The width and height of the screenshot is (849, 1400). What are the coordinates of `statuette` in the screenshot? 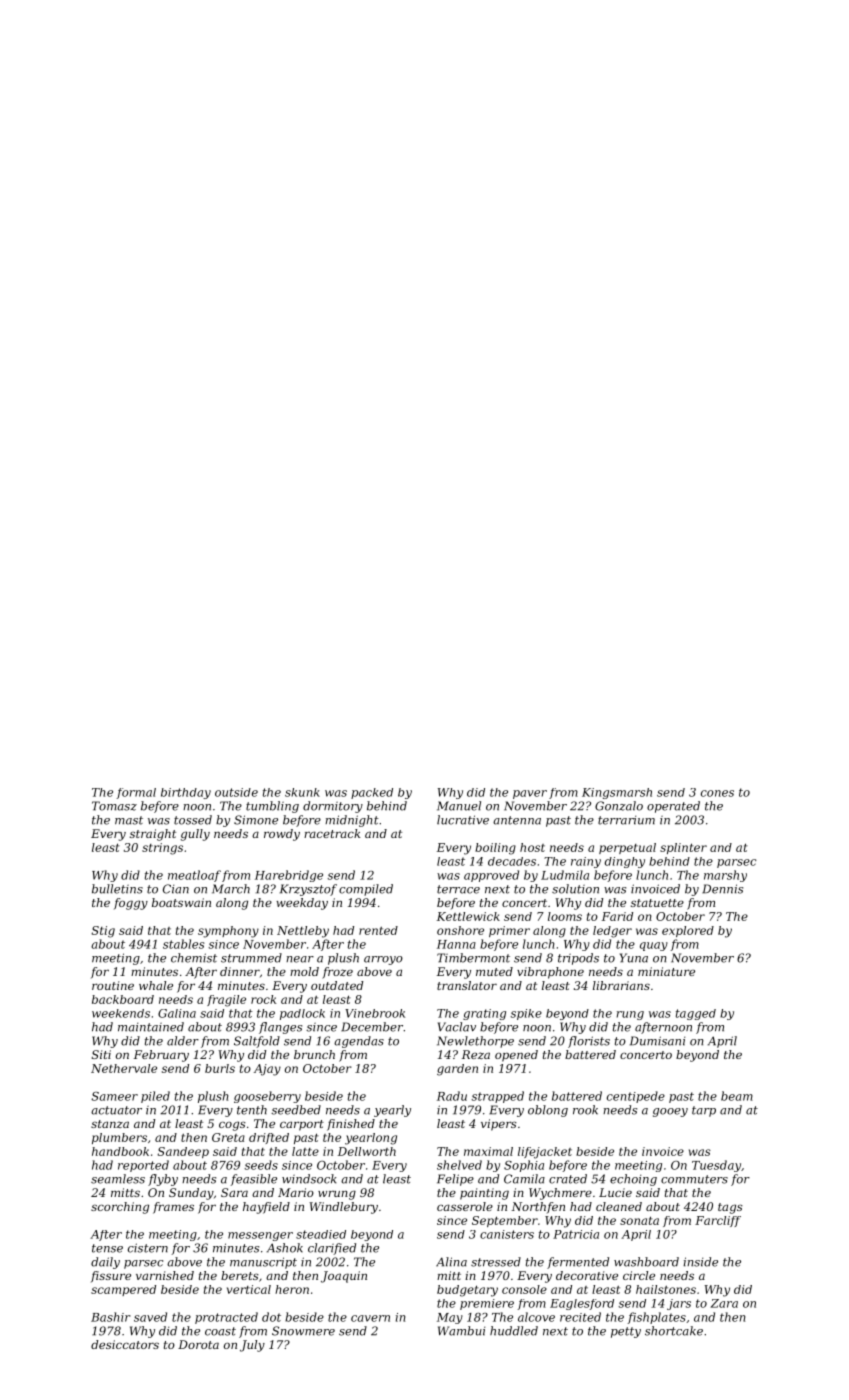 It's located at (657, 903).
